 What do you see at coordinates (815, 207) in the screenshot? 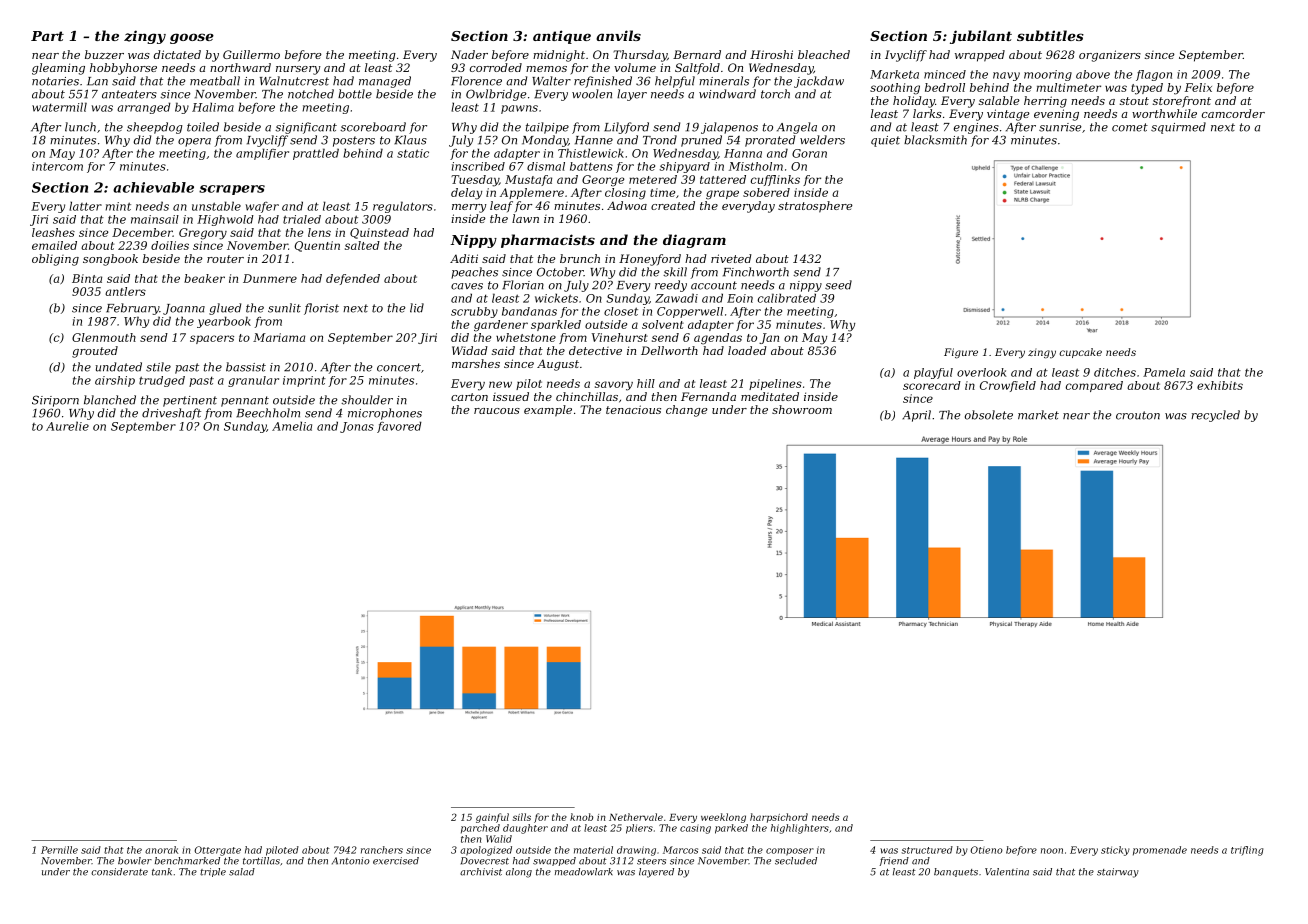
I see `stratosphere` at bounding box center [815, 207].
